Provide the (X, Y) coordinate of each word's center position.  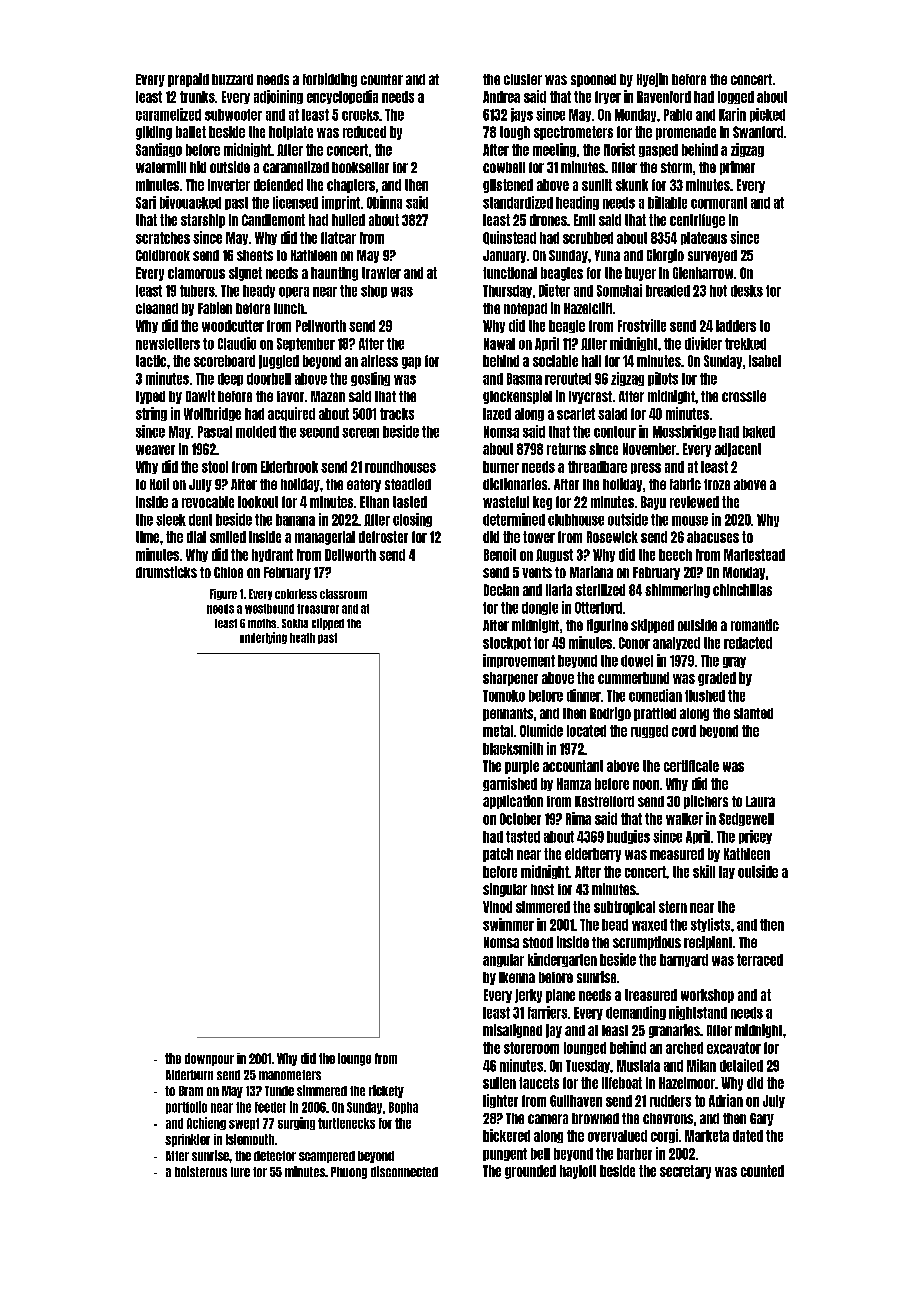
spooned (593, 80)
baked (759, 432)
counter (382, 79)
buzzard (232, 79)
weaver (155, 450)
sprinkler (187, 1140)
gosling (370, 379)
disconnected (404, 1171)
